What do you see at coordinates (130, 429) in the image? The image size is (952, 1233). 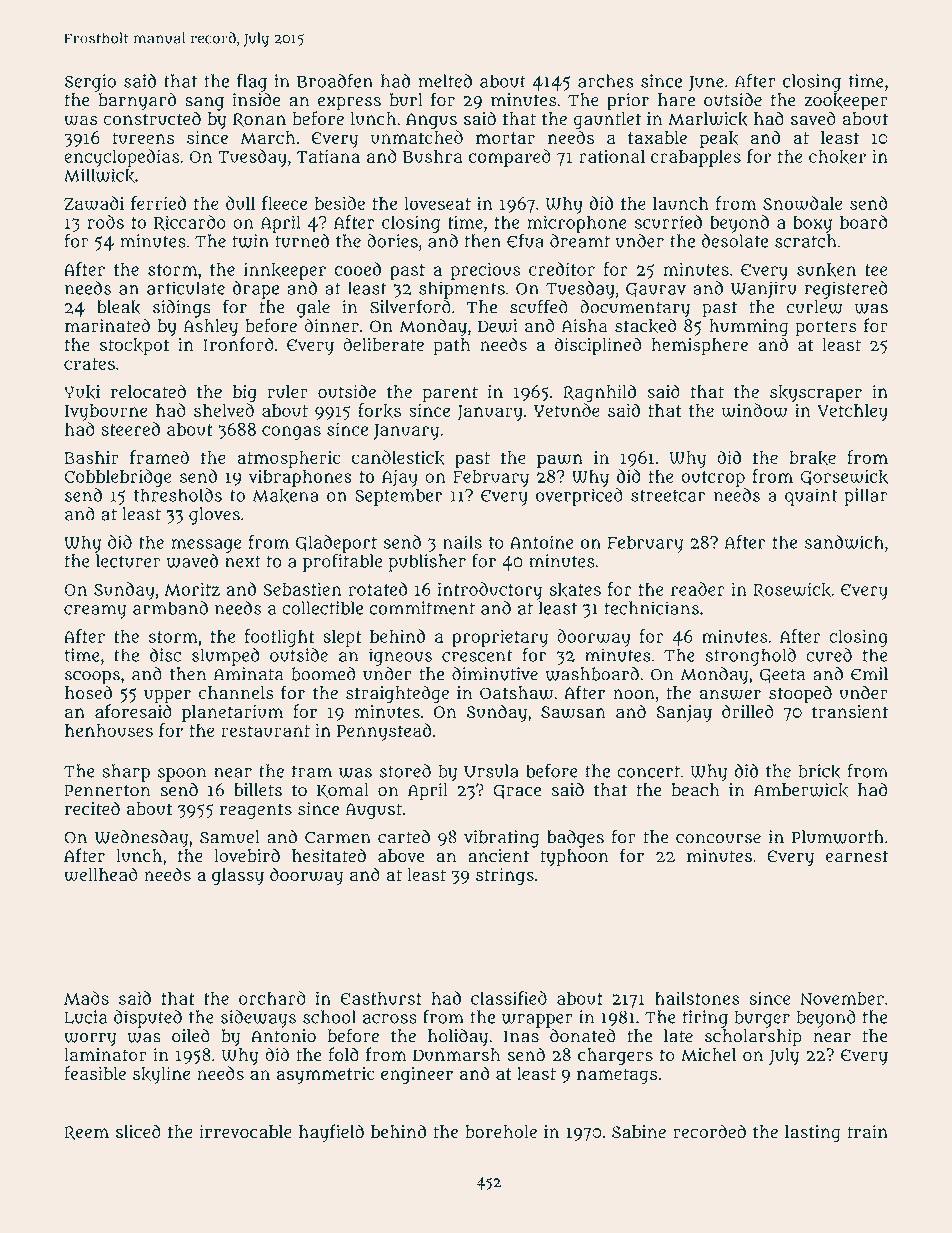 I see `steered` at bounding box center [130, 429].
